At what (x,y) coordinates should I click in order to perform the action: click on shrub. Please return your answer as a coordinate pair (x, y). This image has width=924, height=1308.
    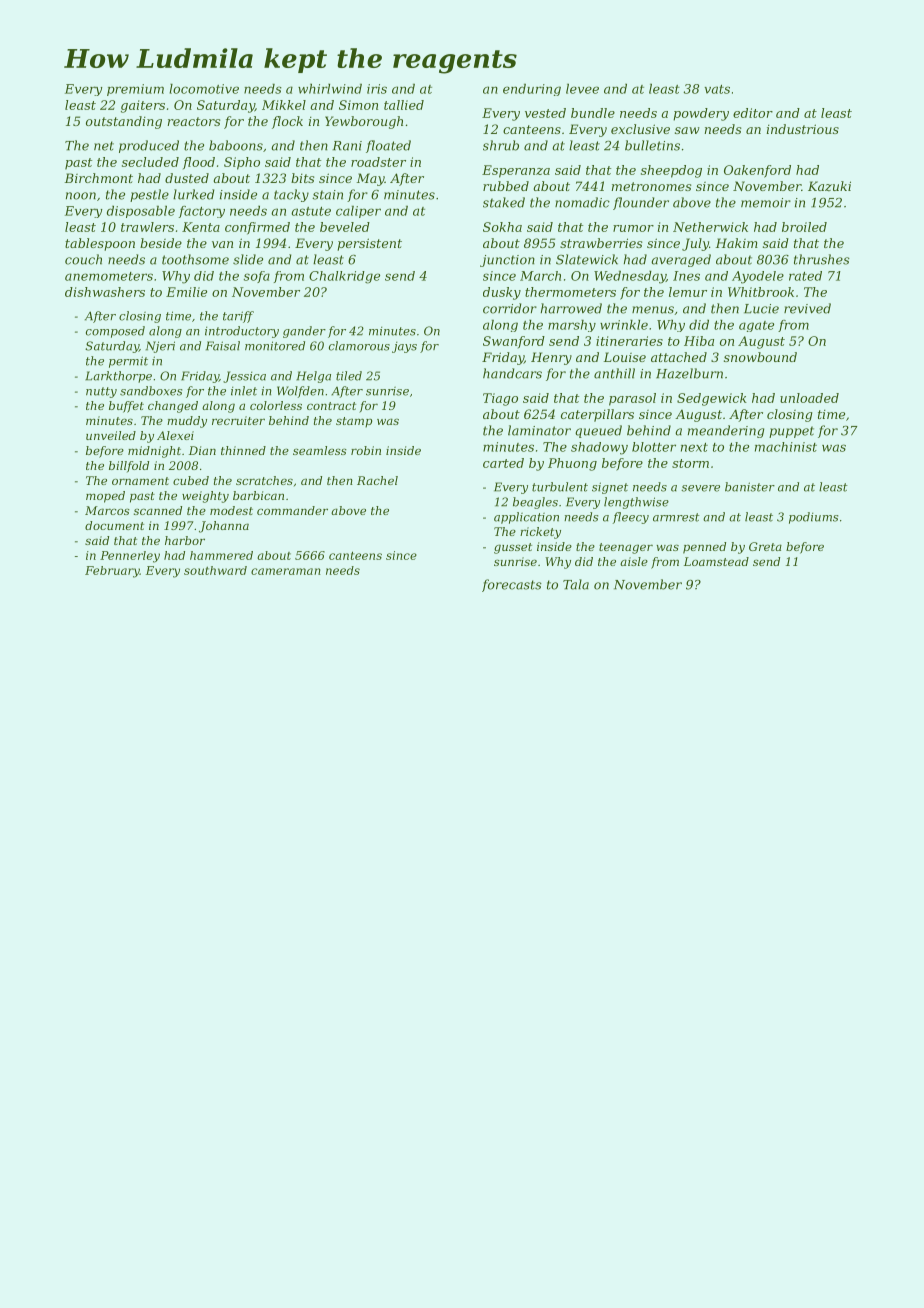
    Looking at the image, I should click on (501, 145).
